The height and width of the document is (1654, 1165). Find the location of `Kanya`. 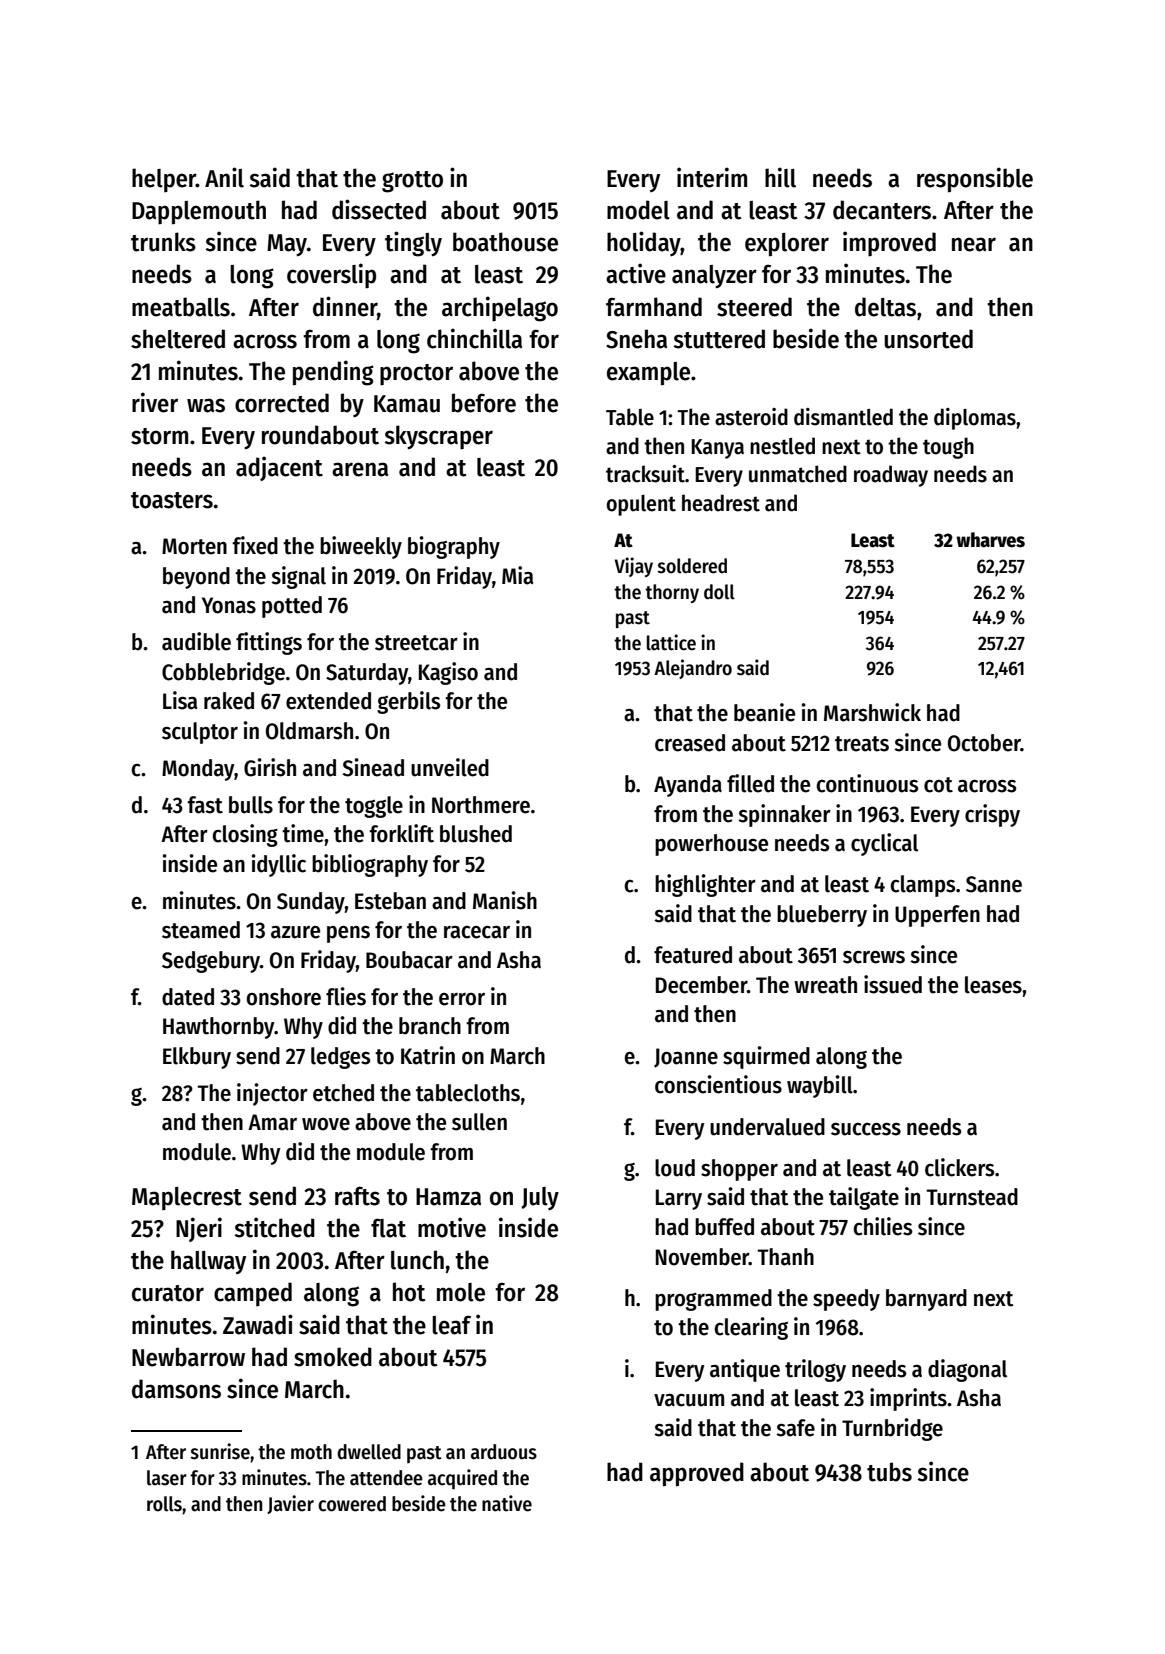

Kanya is located at coordinates (717, 449).
